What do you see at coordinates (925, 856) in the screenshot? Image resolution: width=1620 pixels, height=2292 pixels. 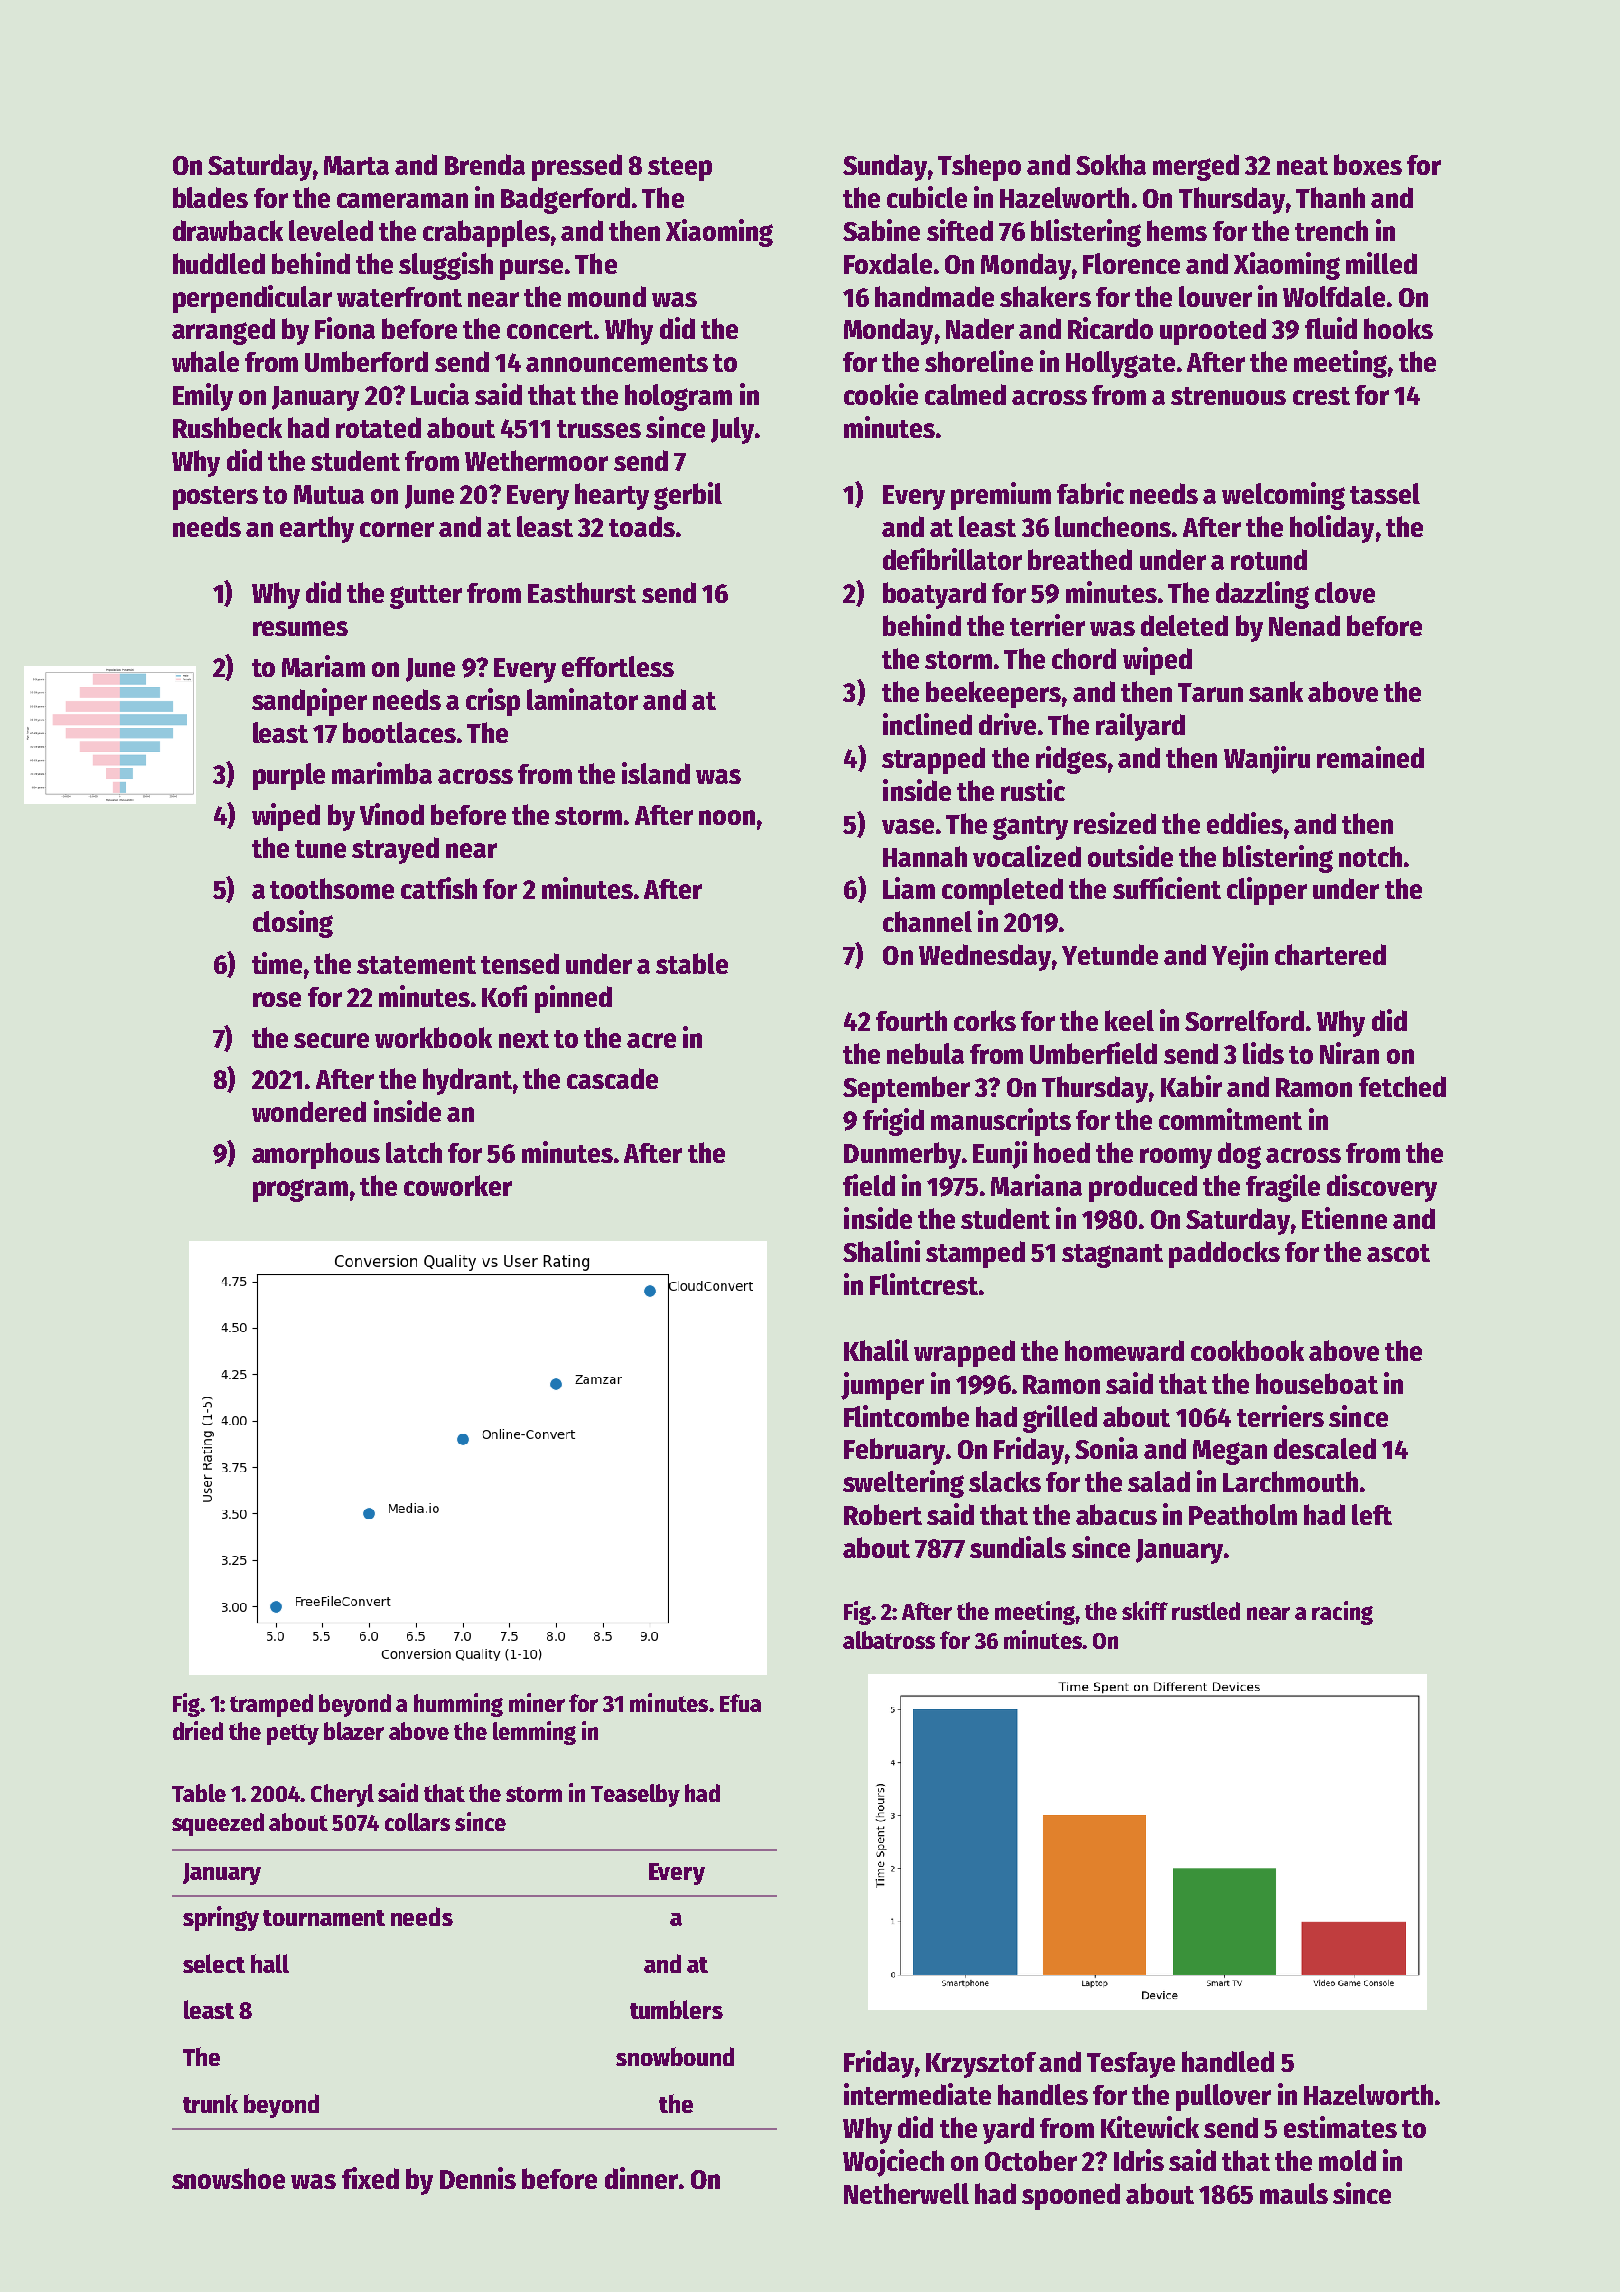 I see `Hannah` at bounding box center [925, 856].
